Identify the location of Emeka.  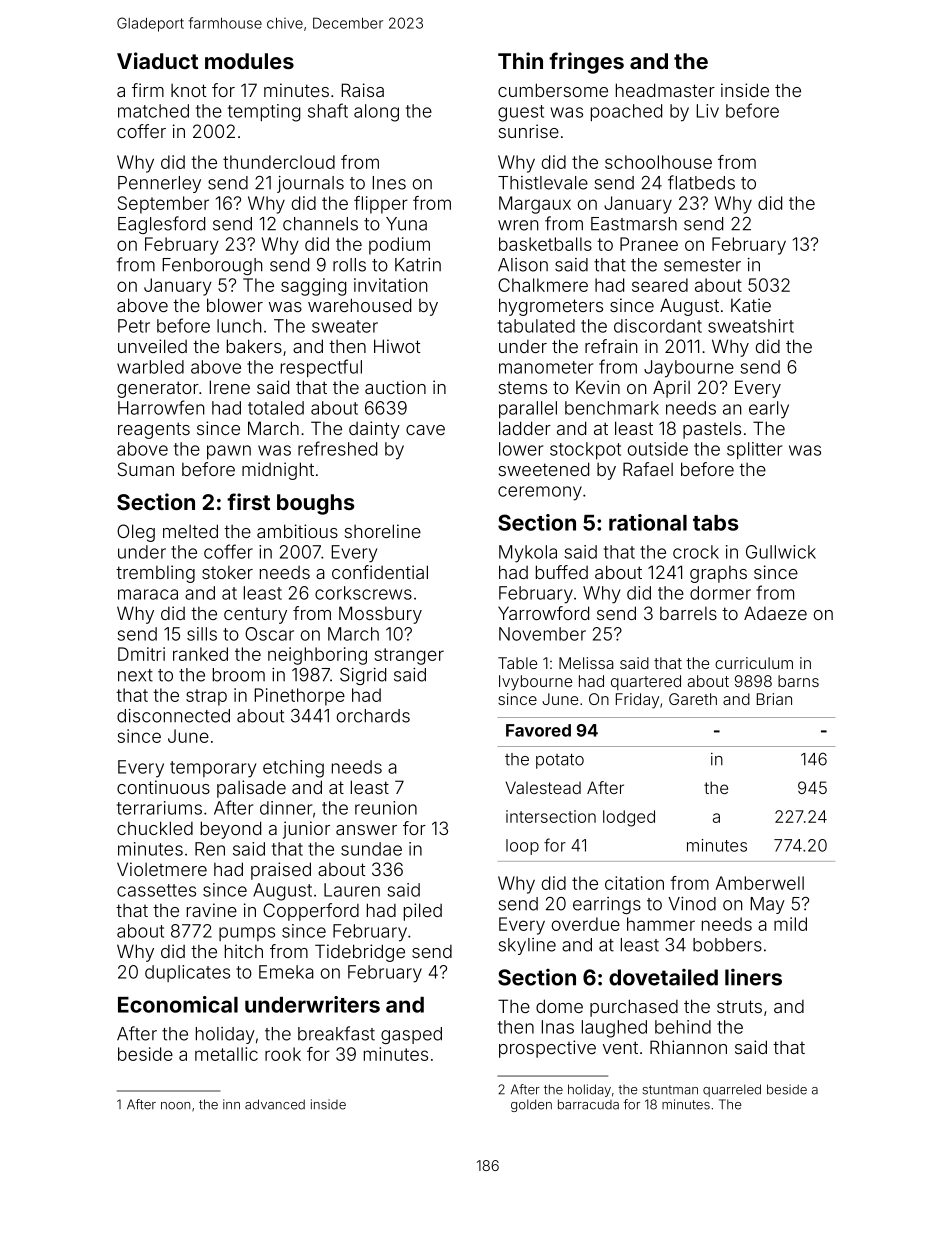
(286, 972).
